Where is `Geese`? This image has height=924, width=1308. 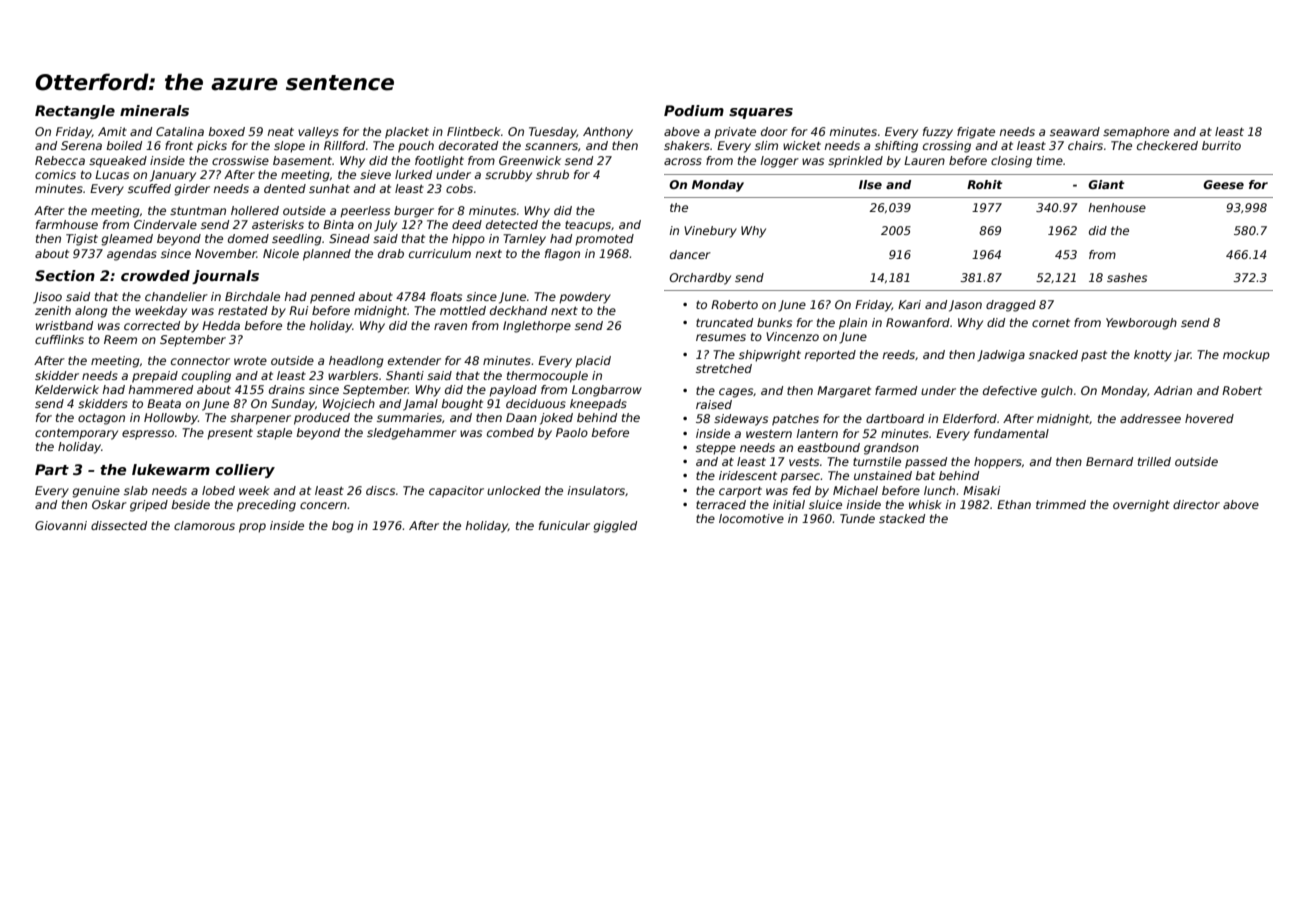
Geese is located at coordinates (1223, 184).
